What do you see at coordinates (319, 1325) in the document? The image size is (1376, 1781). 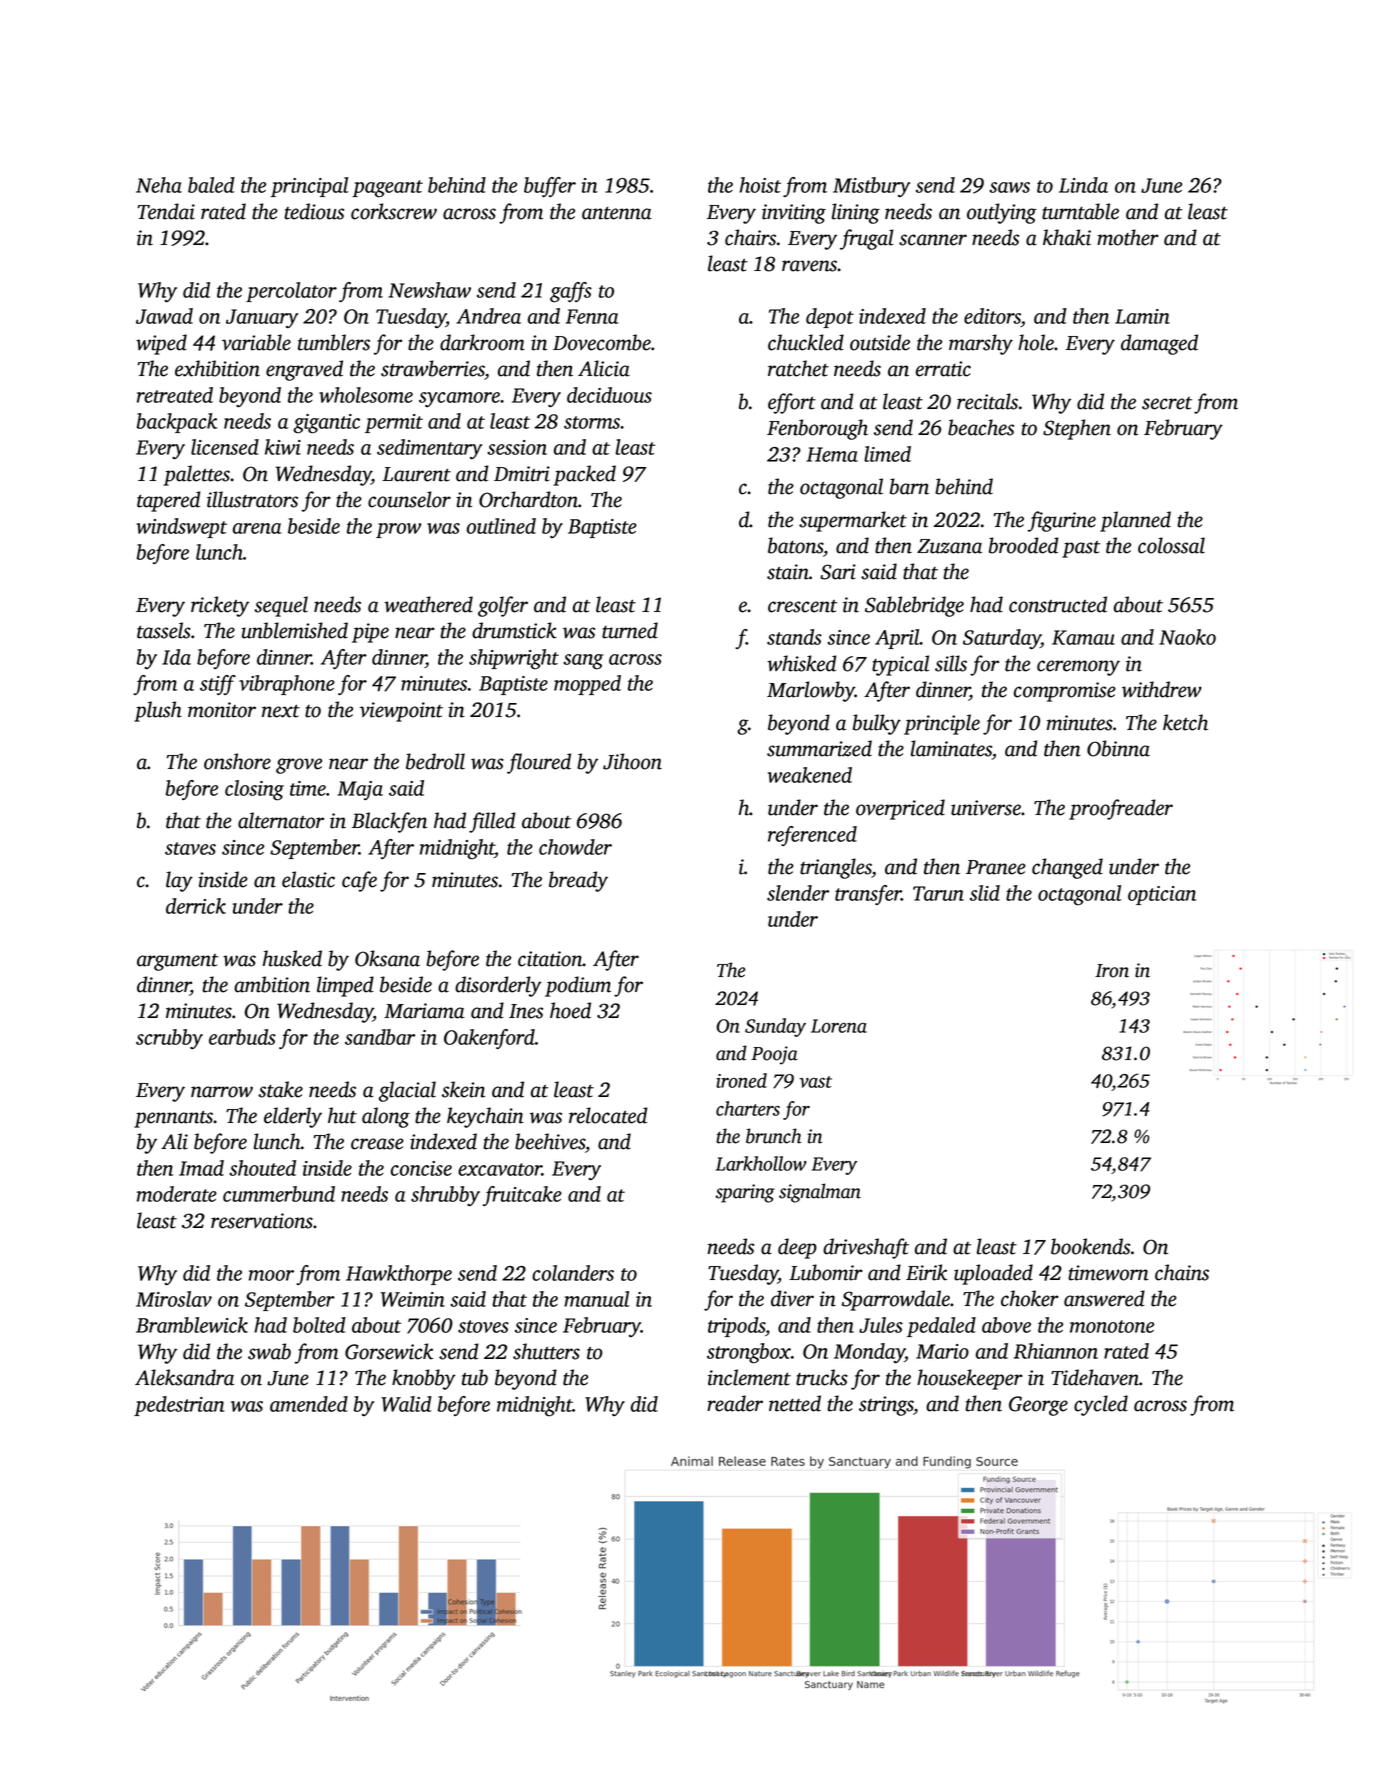 I see `bolted` at bounding box center [319, 1325].
